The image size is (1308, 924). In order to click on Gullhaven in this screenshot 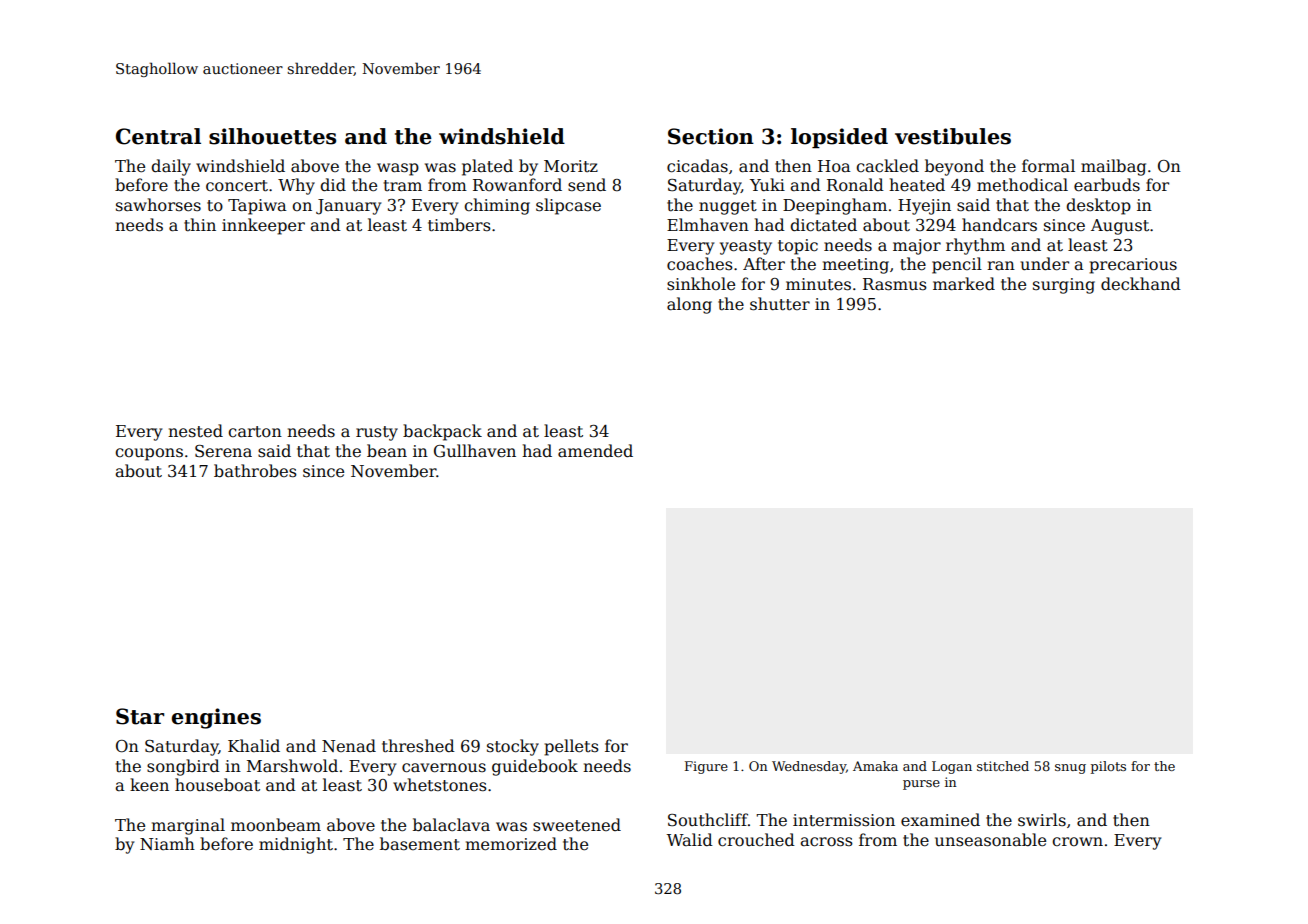, I will do `click(475, 451)`.
